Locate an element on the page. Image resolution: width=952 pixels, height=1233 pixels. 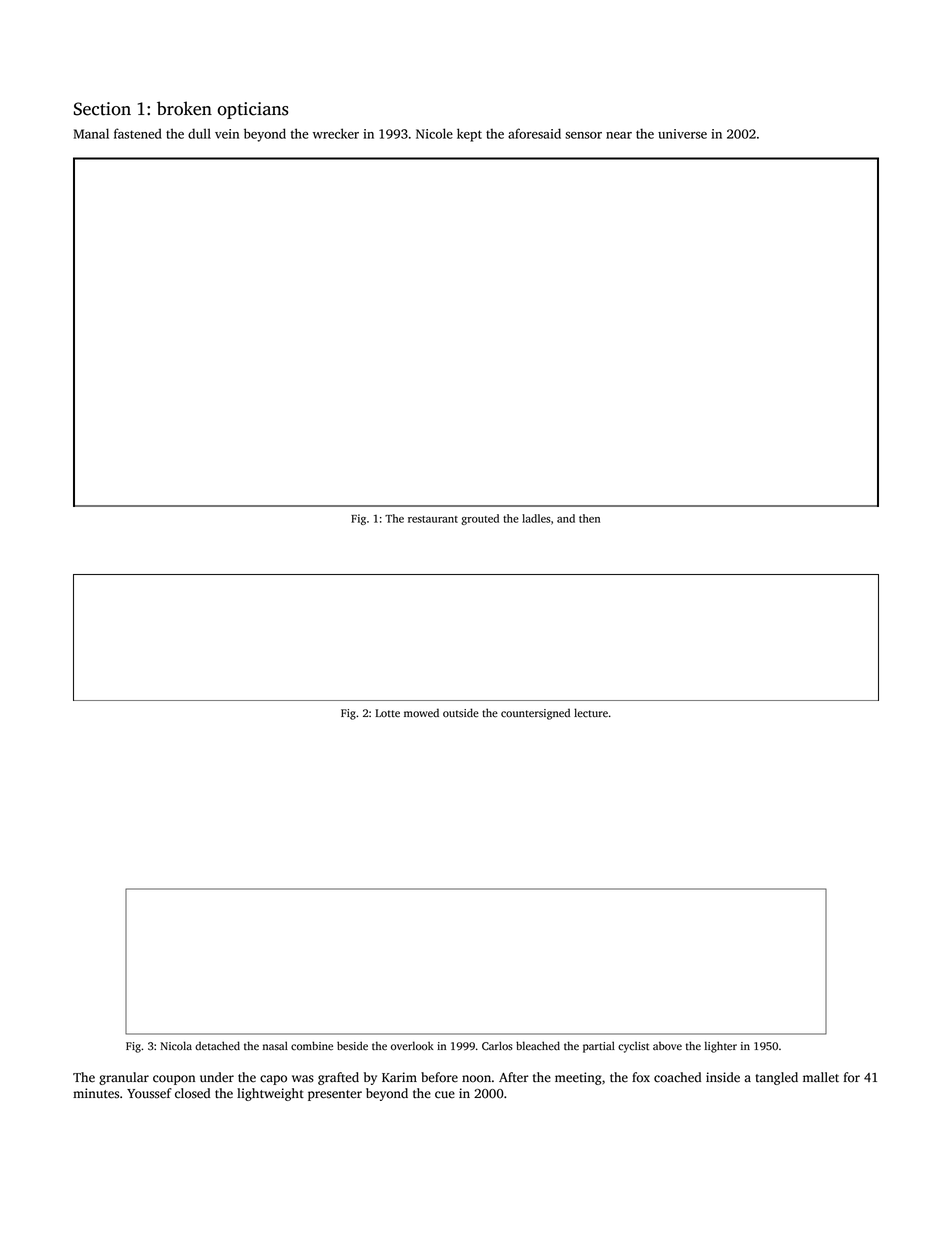
countersigned is located at coordinates (535, 714).
